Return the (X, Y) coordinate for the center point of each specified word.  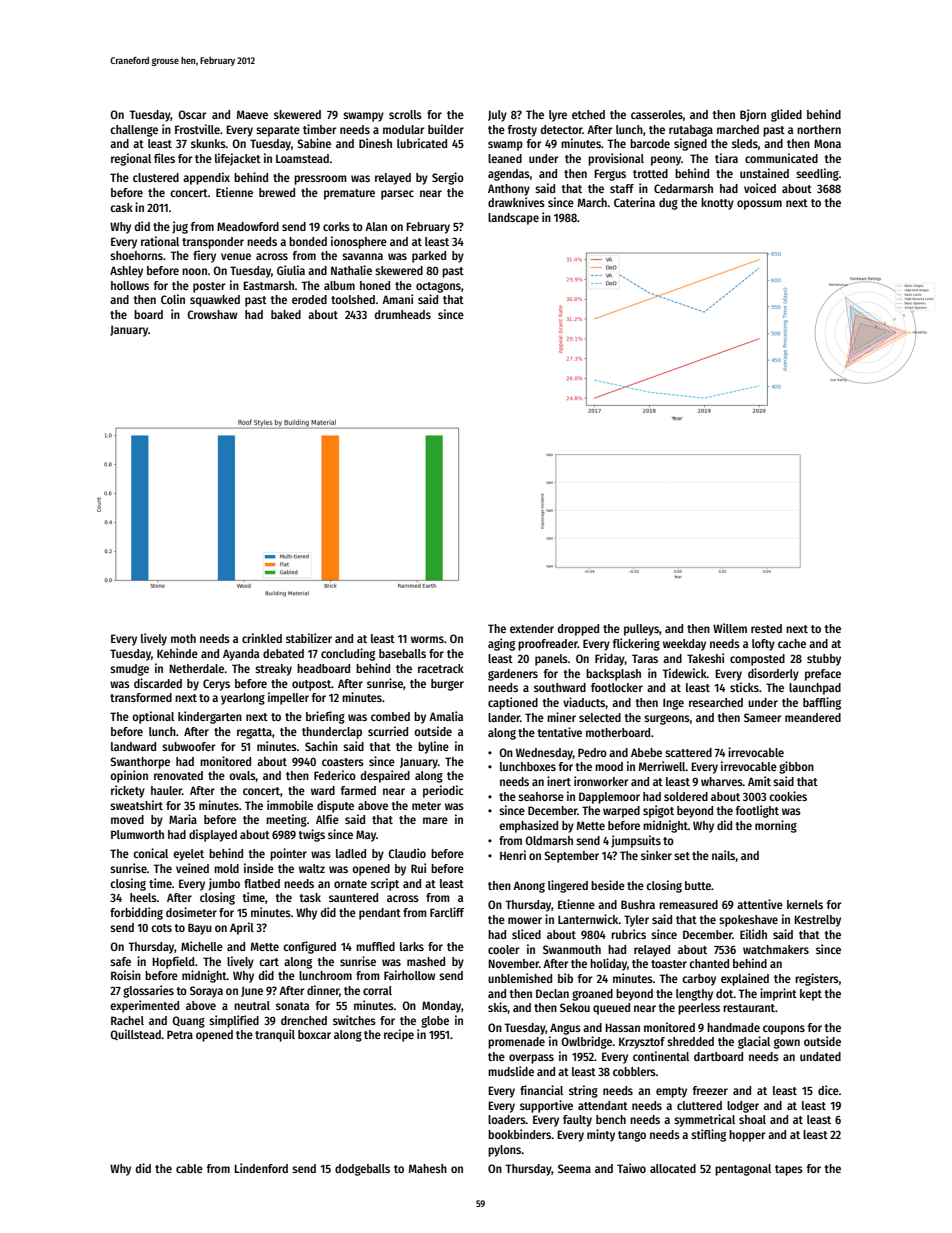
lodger (743, 1107)
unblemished (520, 978)
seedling (817, 174)
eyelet (188, 855)
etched (588, 114)
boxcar (314, 1034)
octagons (438, 287)
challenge (134, 131)
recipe (399, 1035)
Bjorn (753, 115)
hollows (130, 285)
